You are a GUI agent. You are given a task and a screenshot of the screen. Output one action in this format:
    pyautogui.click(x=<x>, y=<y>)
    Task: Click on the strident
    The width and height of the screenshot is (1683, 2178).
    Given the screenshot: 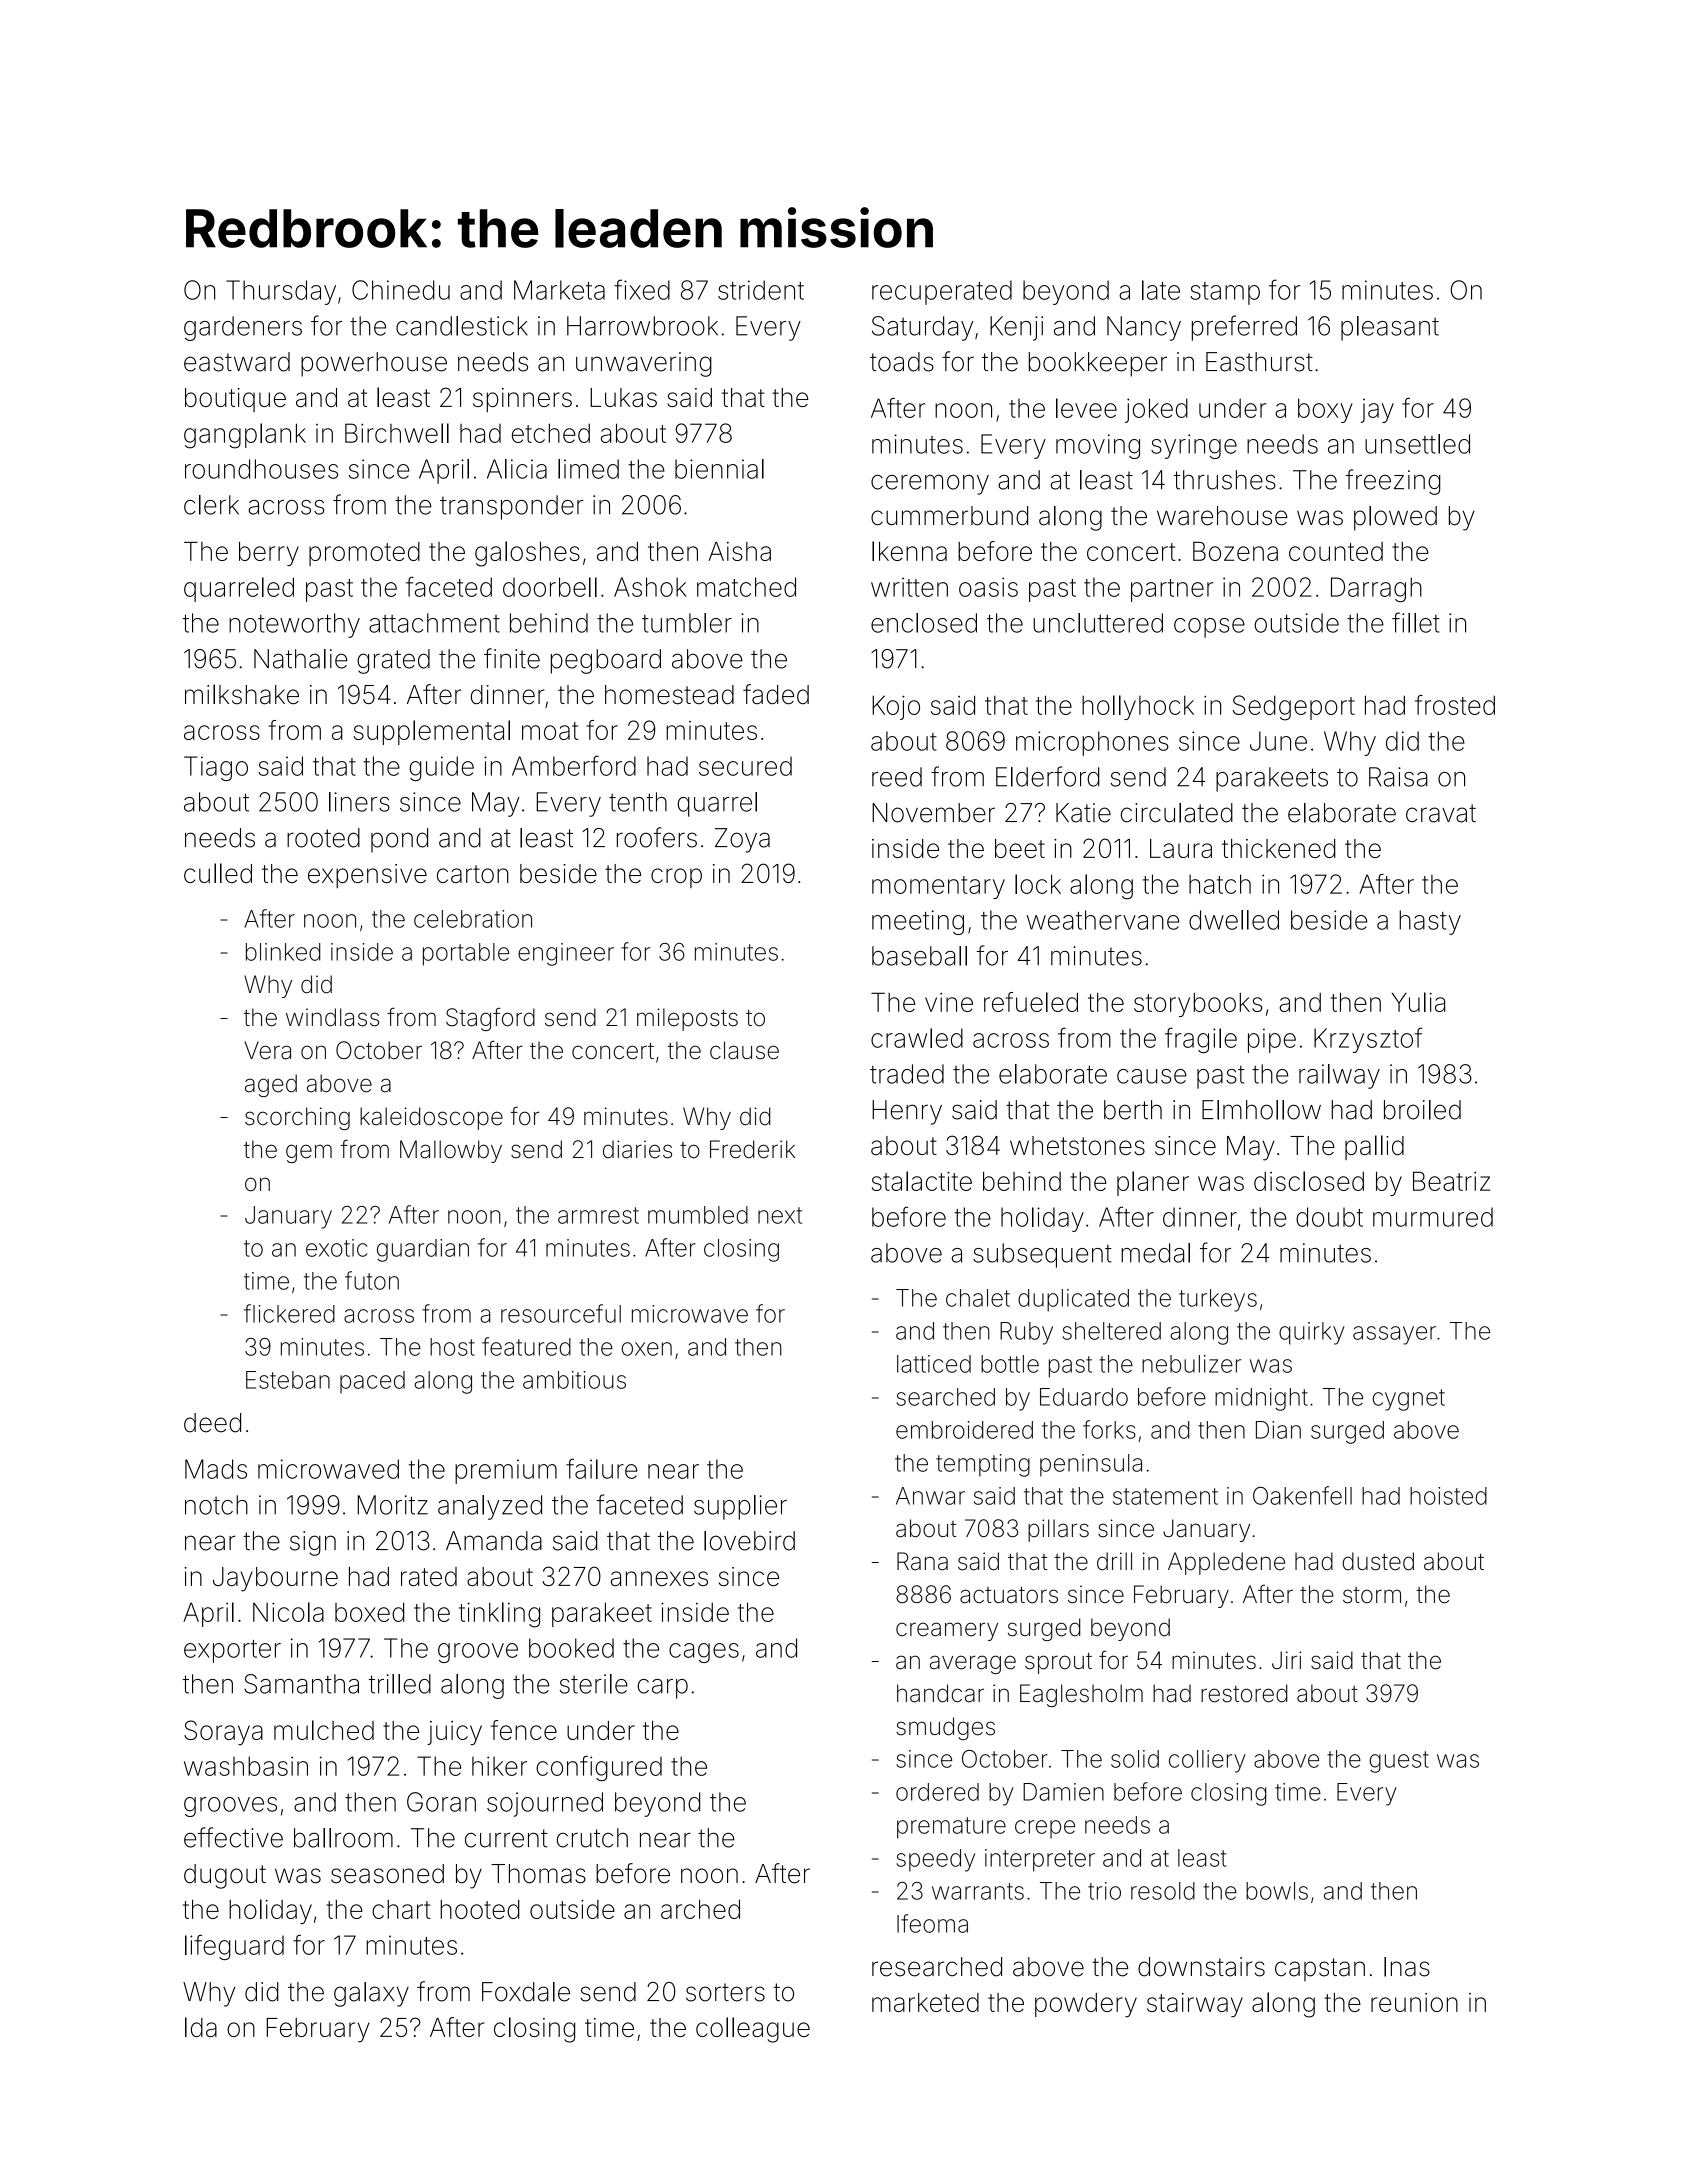 What is the action you would take?
    pyautogui.click(x=761, y=290)
